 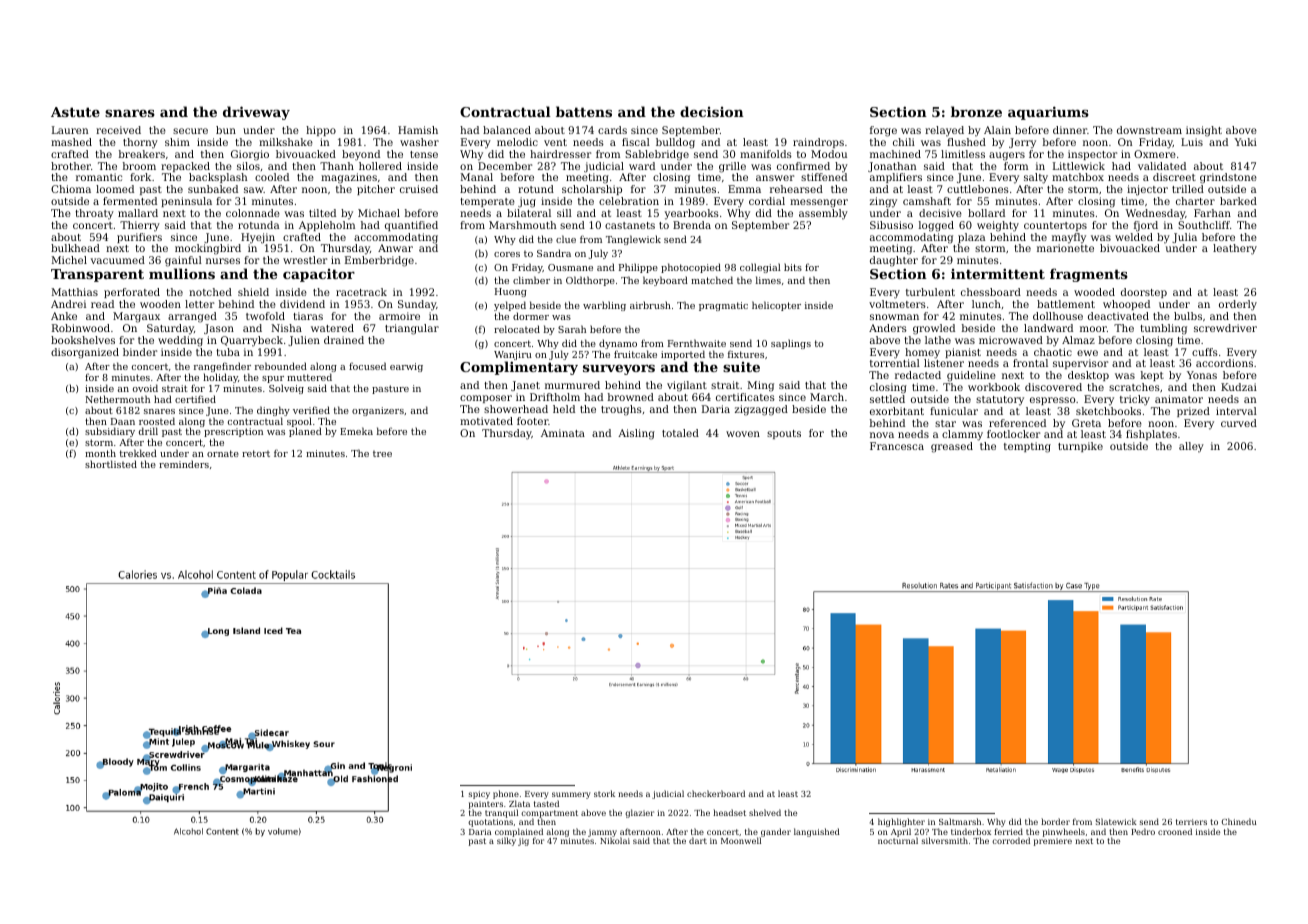 What do you see at coordinates (506, 842) in the screenshot?
I see `silky` at bounding box center [506, 842].
